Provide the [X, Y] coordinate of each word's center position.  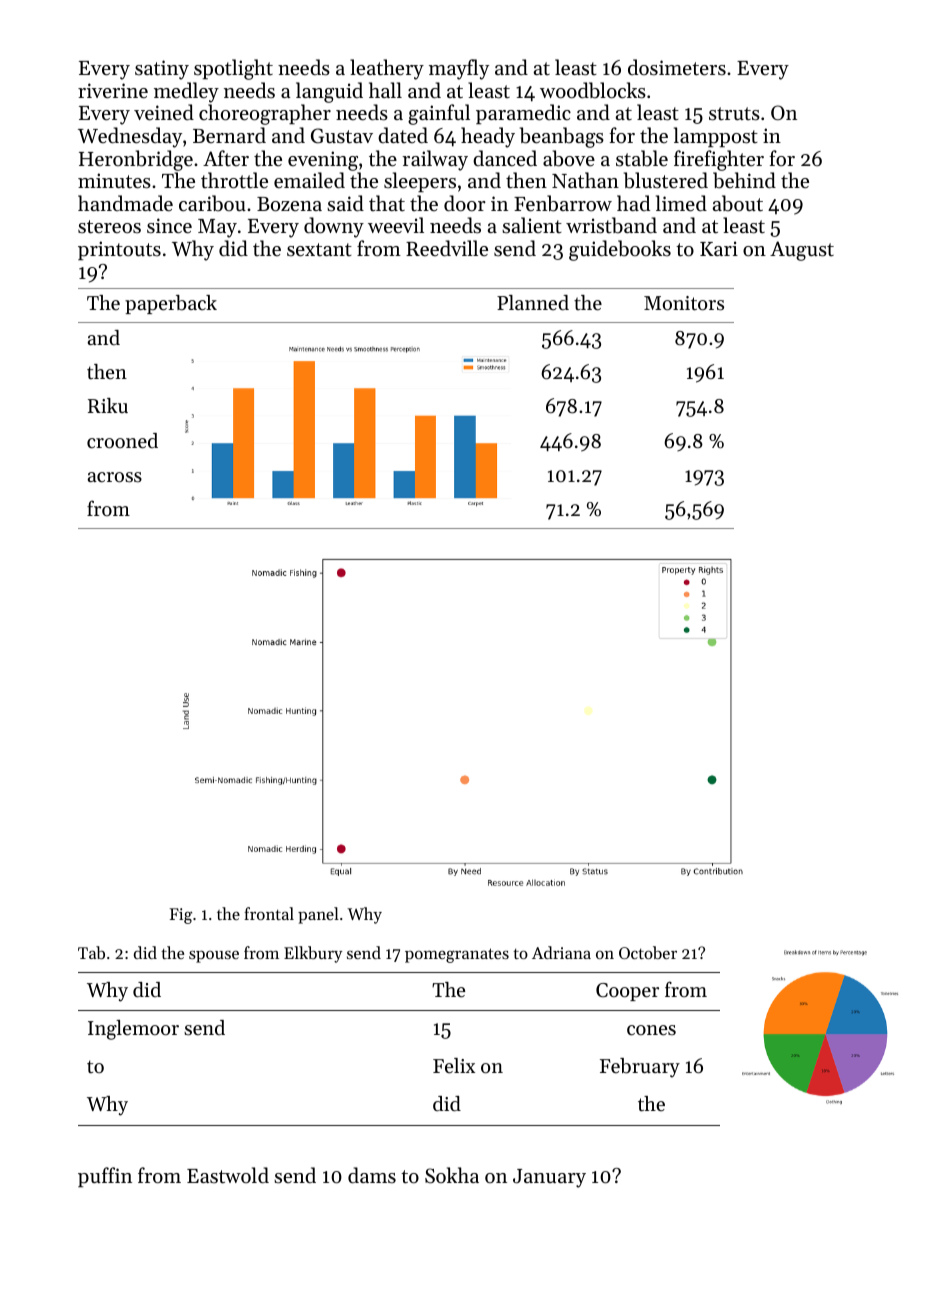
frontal [269, 913]
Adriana [561, 952]
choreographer [265, 114]
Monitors [684, 303]
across [114, 477]
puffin [105, 1177]
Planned [533, 302]
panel [318, 915]
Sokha [452, 1175]
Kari [719, 248]
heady [488, 137]
